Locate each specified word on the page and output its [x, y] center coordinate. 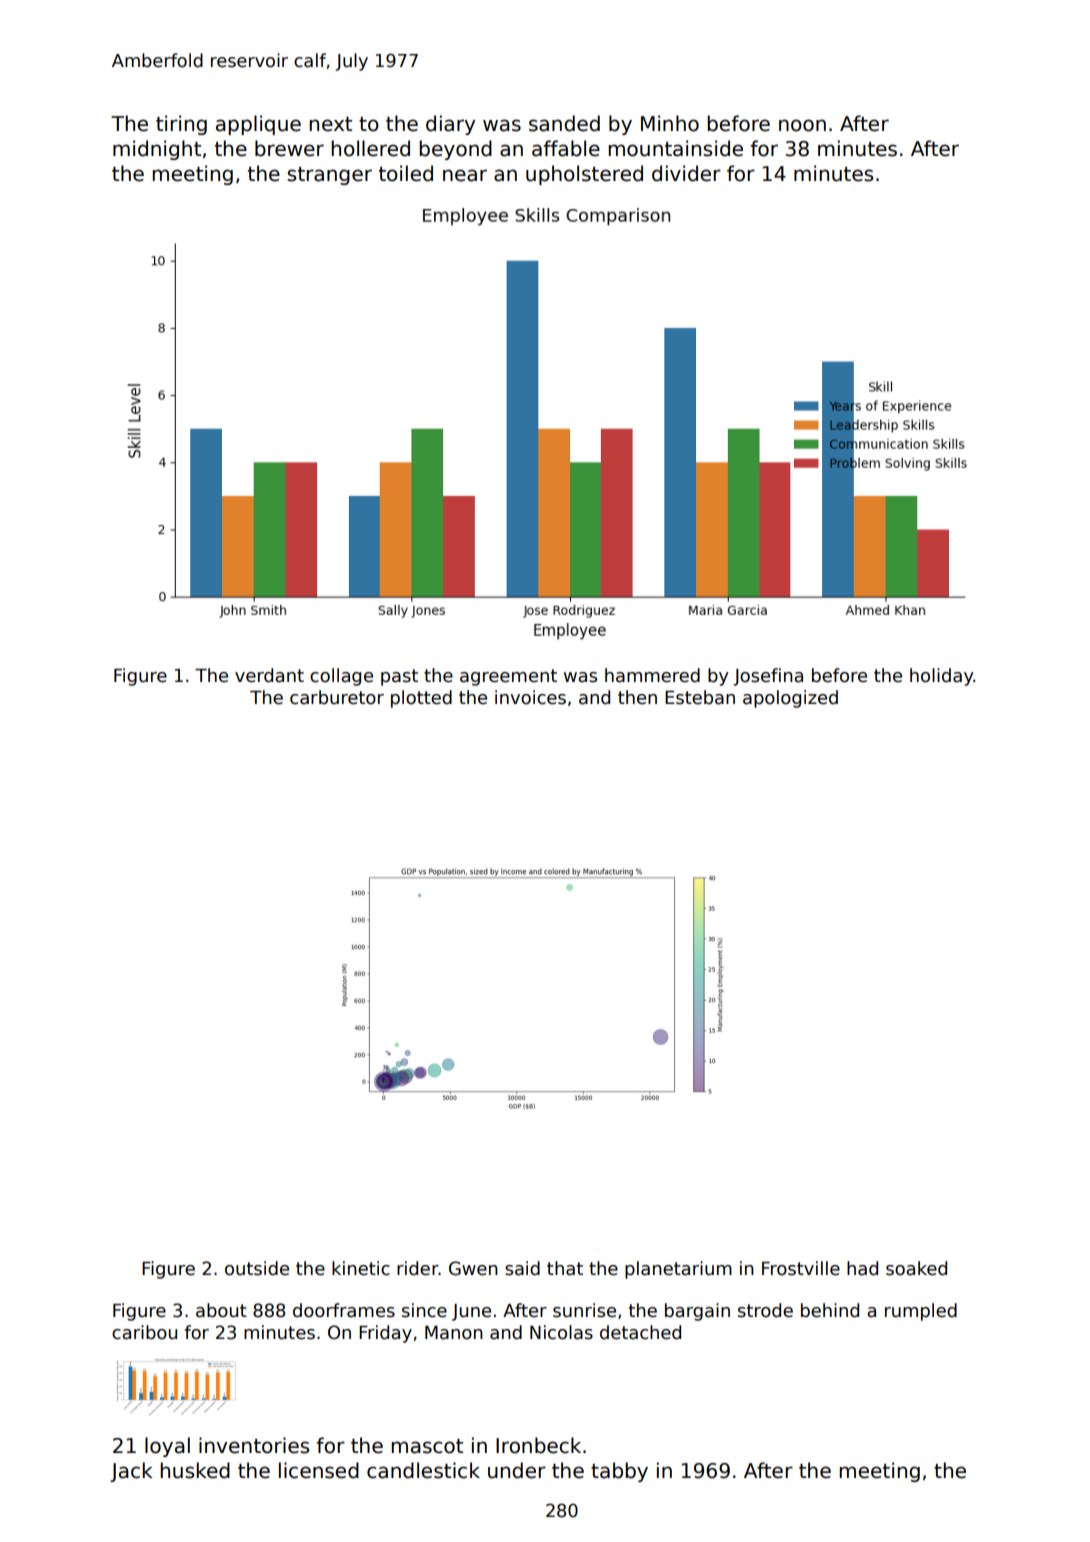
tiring [181, 125]
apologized [790, 699]
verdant [269, 675]
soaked [916, 1268]
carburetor [337, 697]
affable [566, 148]
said [522, 1268]
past [399, 677]
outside [257, 1268]
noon [802, 125]
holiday [942, 677]
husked [195, 1470]
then [637, 697]
